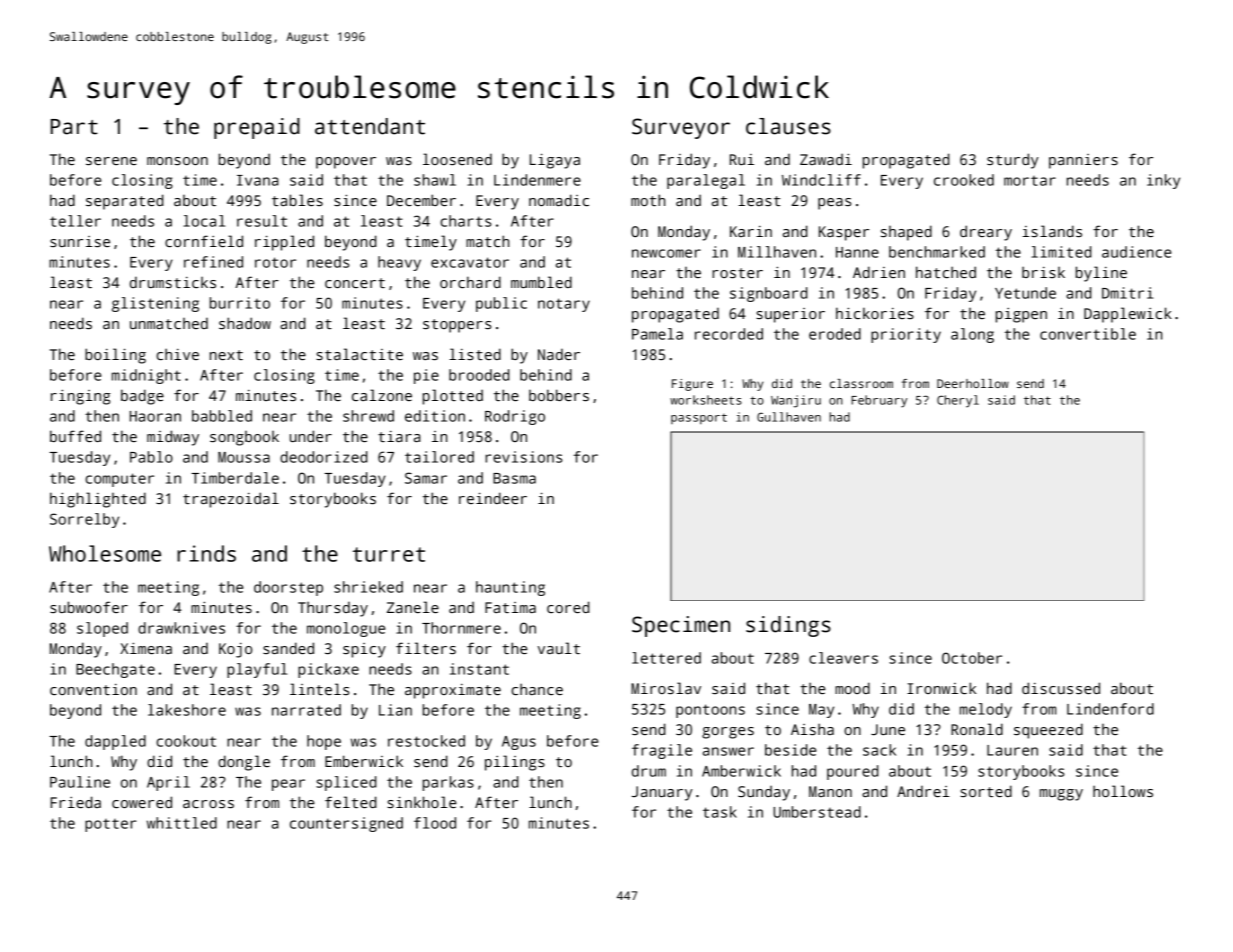 Image resolution: width=1233 pixels, height=952 pixels. I want to click on islands, so click(1052, 231).
